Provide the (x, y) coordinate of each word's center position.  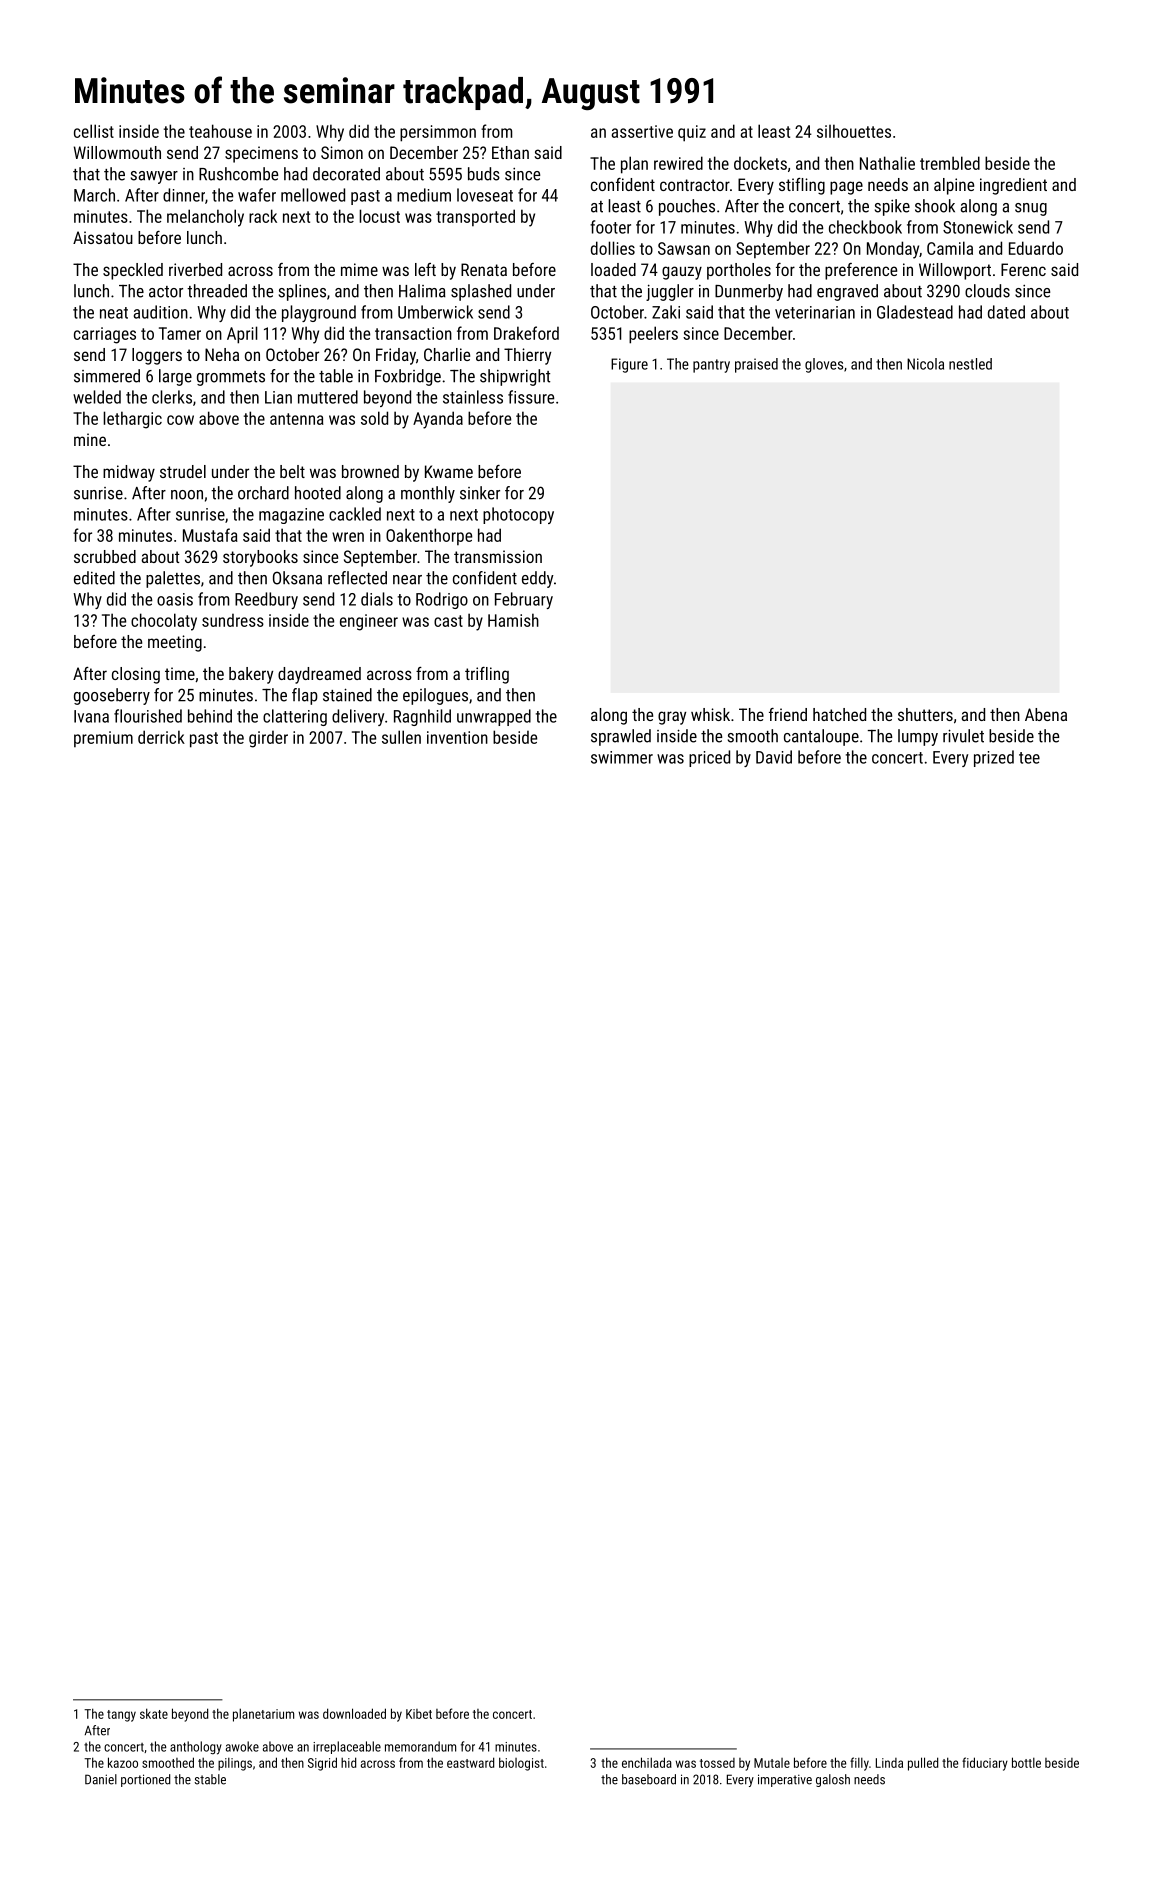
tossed (717, 1763)
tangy (121, 1716)
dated (1006, 312)
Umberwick (435, 312)
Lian (278, 397)
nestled (970, 364)
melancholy (205, 218)
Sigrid (322, 1764)
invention (457, 737)
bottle (1026, 1762)
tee (1029, 758)
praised (756, 365)
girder (268, 739)
